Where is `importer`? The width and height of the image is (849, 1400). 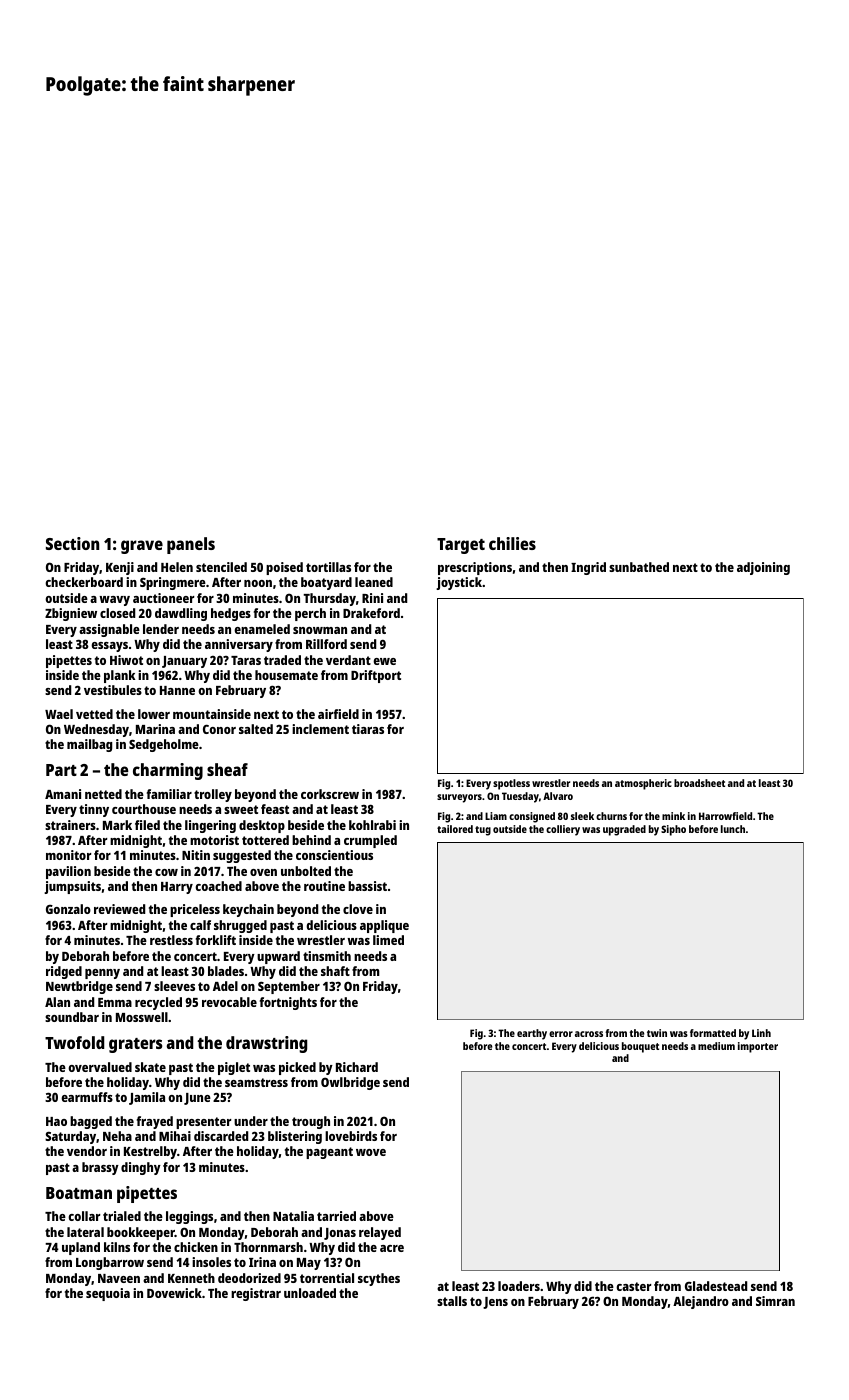
importer is located at coordinates (758, 1047).
